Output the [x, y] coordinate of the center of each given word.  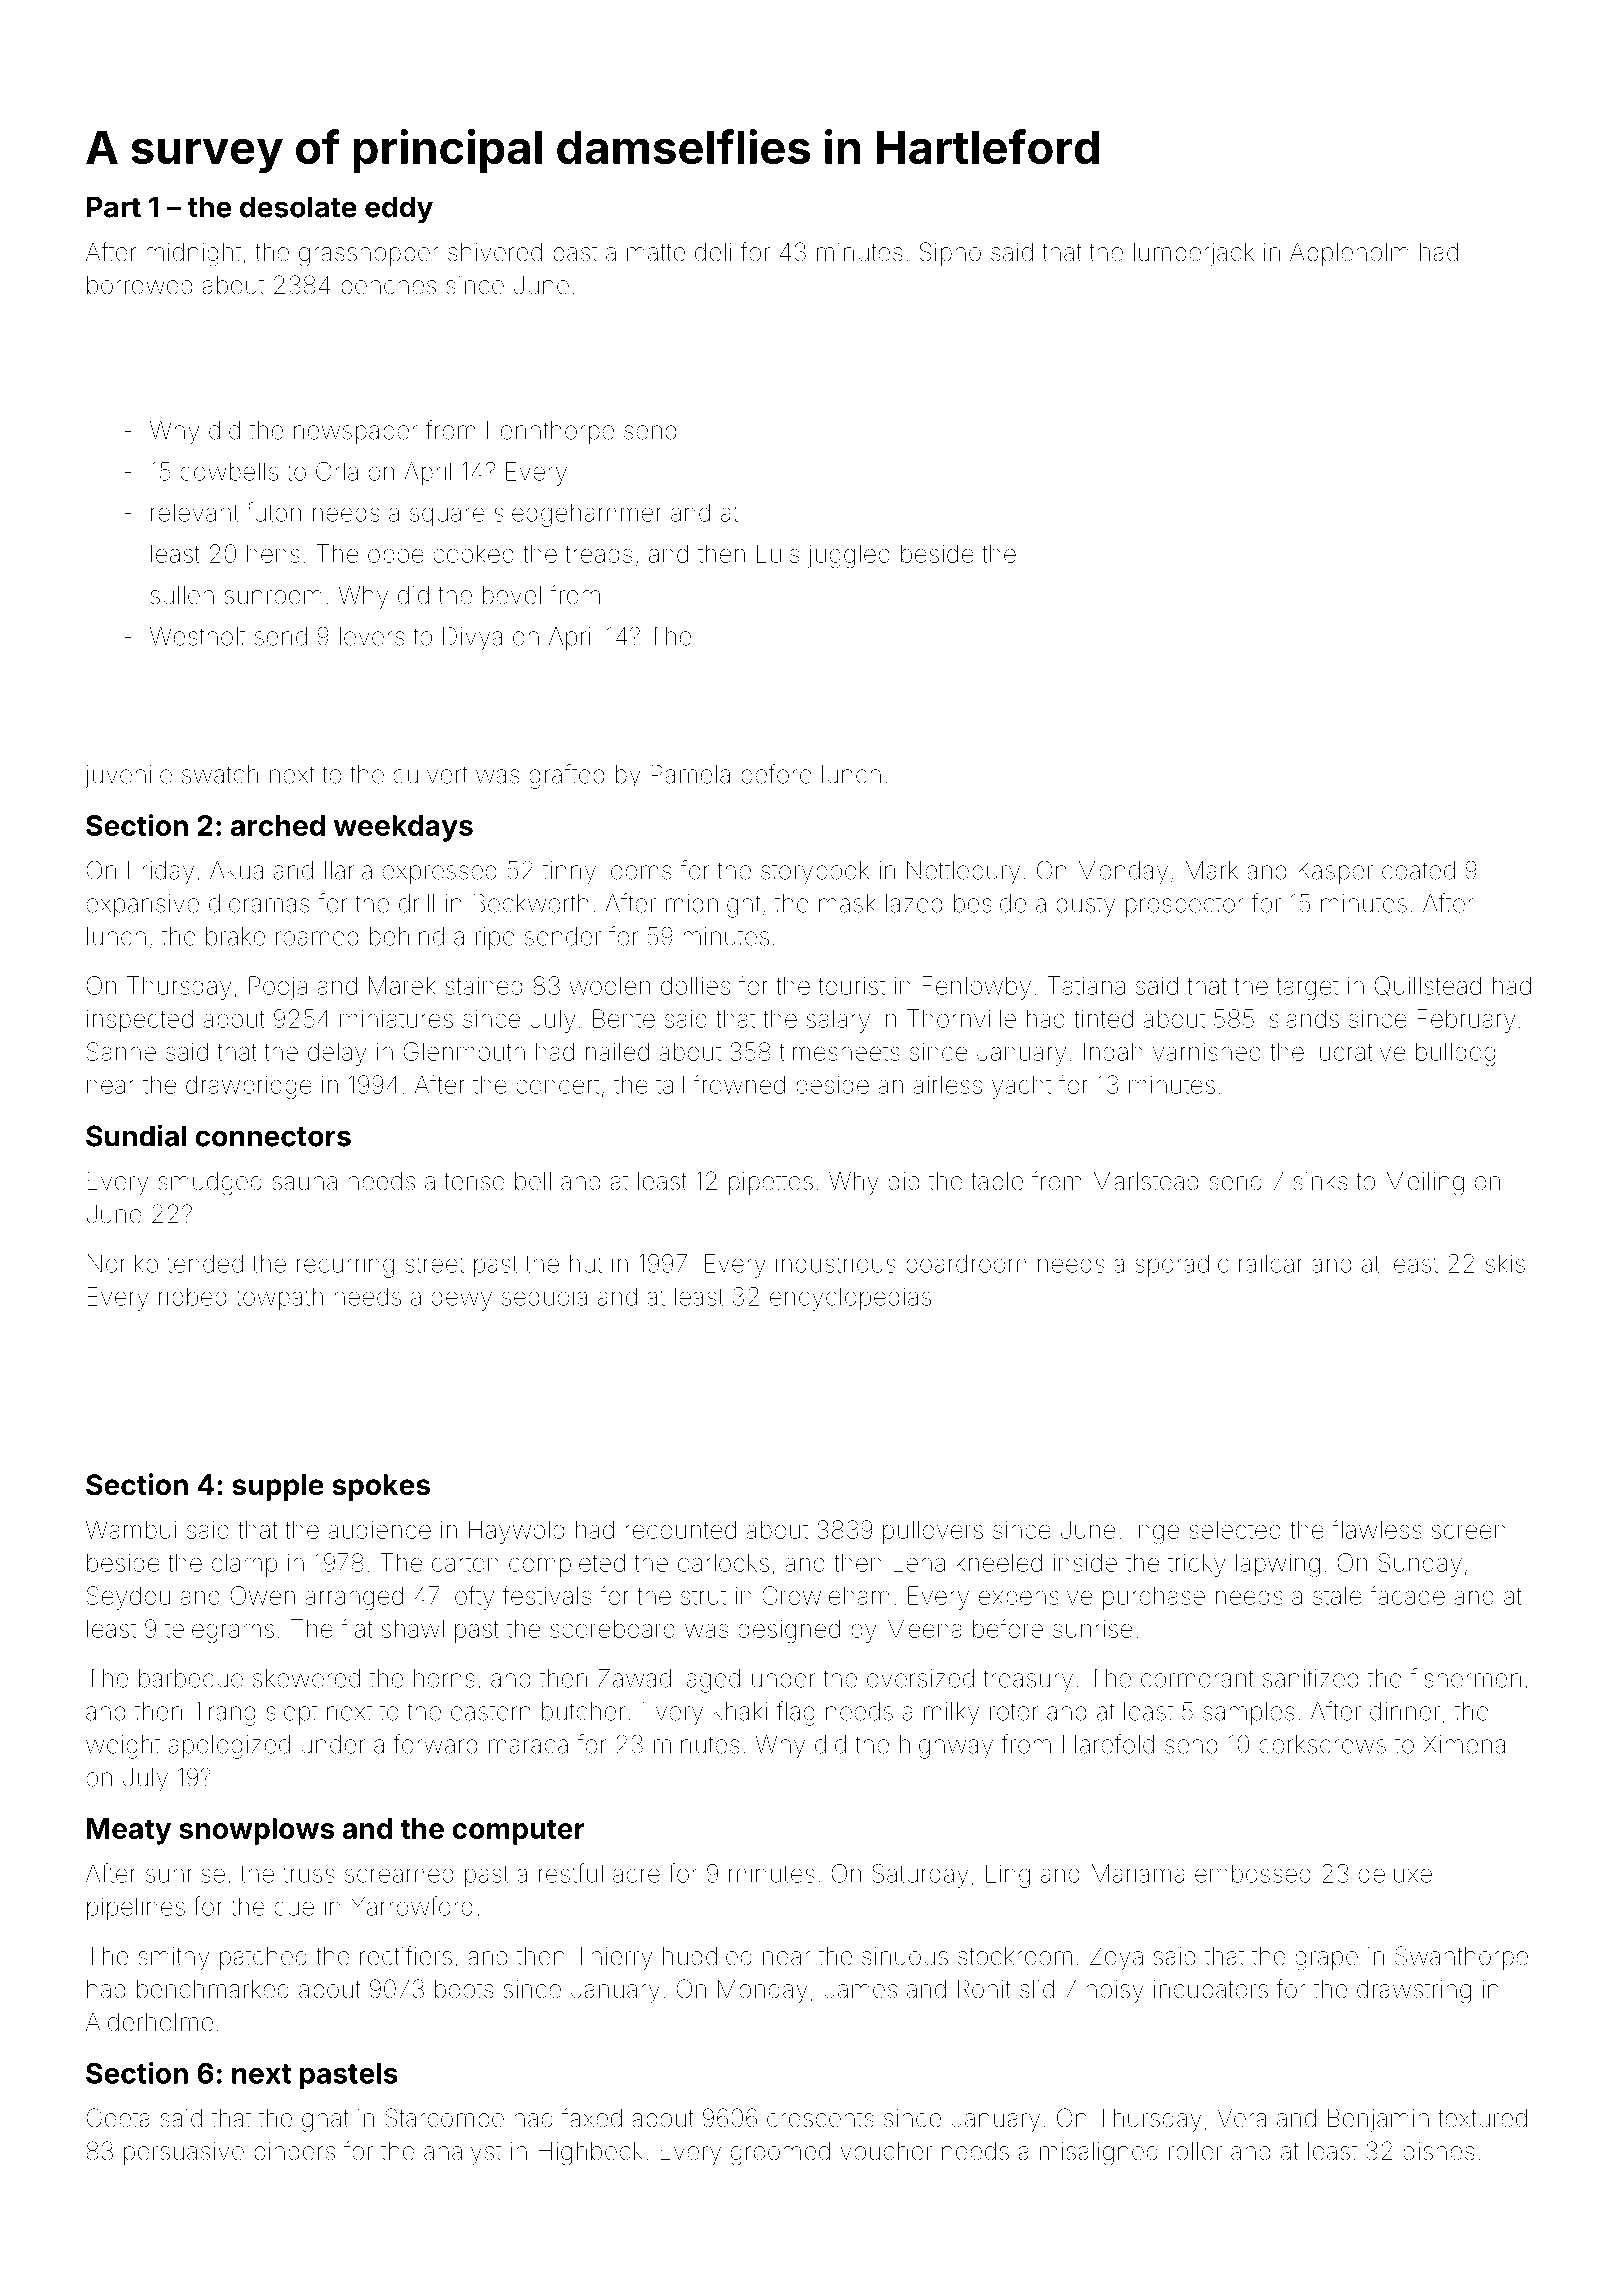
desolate [298, 207]
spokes [381, 1487]
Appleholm [1349, 254]
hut [586, 1263]
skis [1505, 1263]
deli [713, 252]
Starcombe [444, 2118]
